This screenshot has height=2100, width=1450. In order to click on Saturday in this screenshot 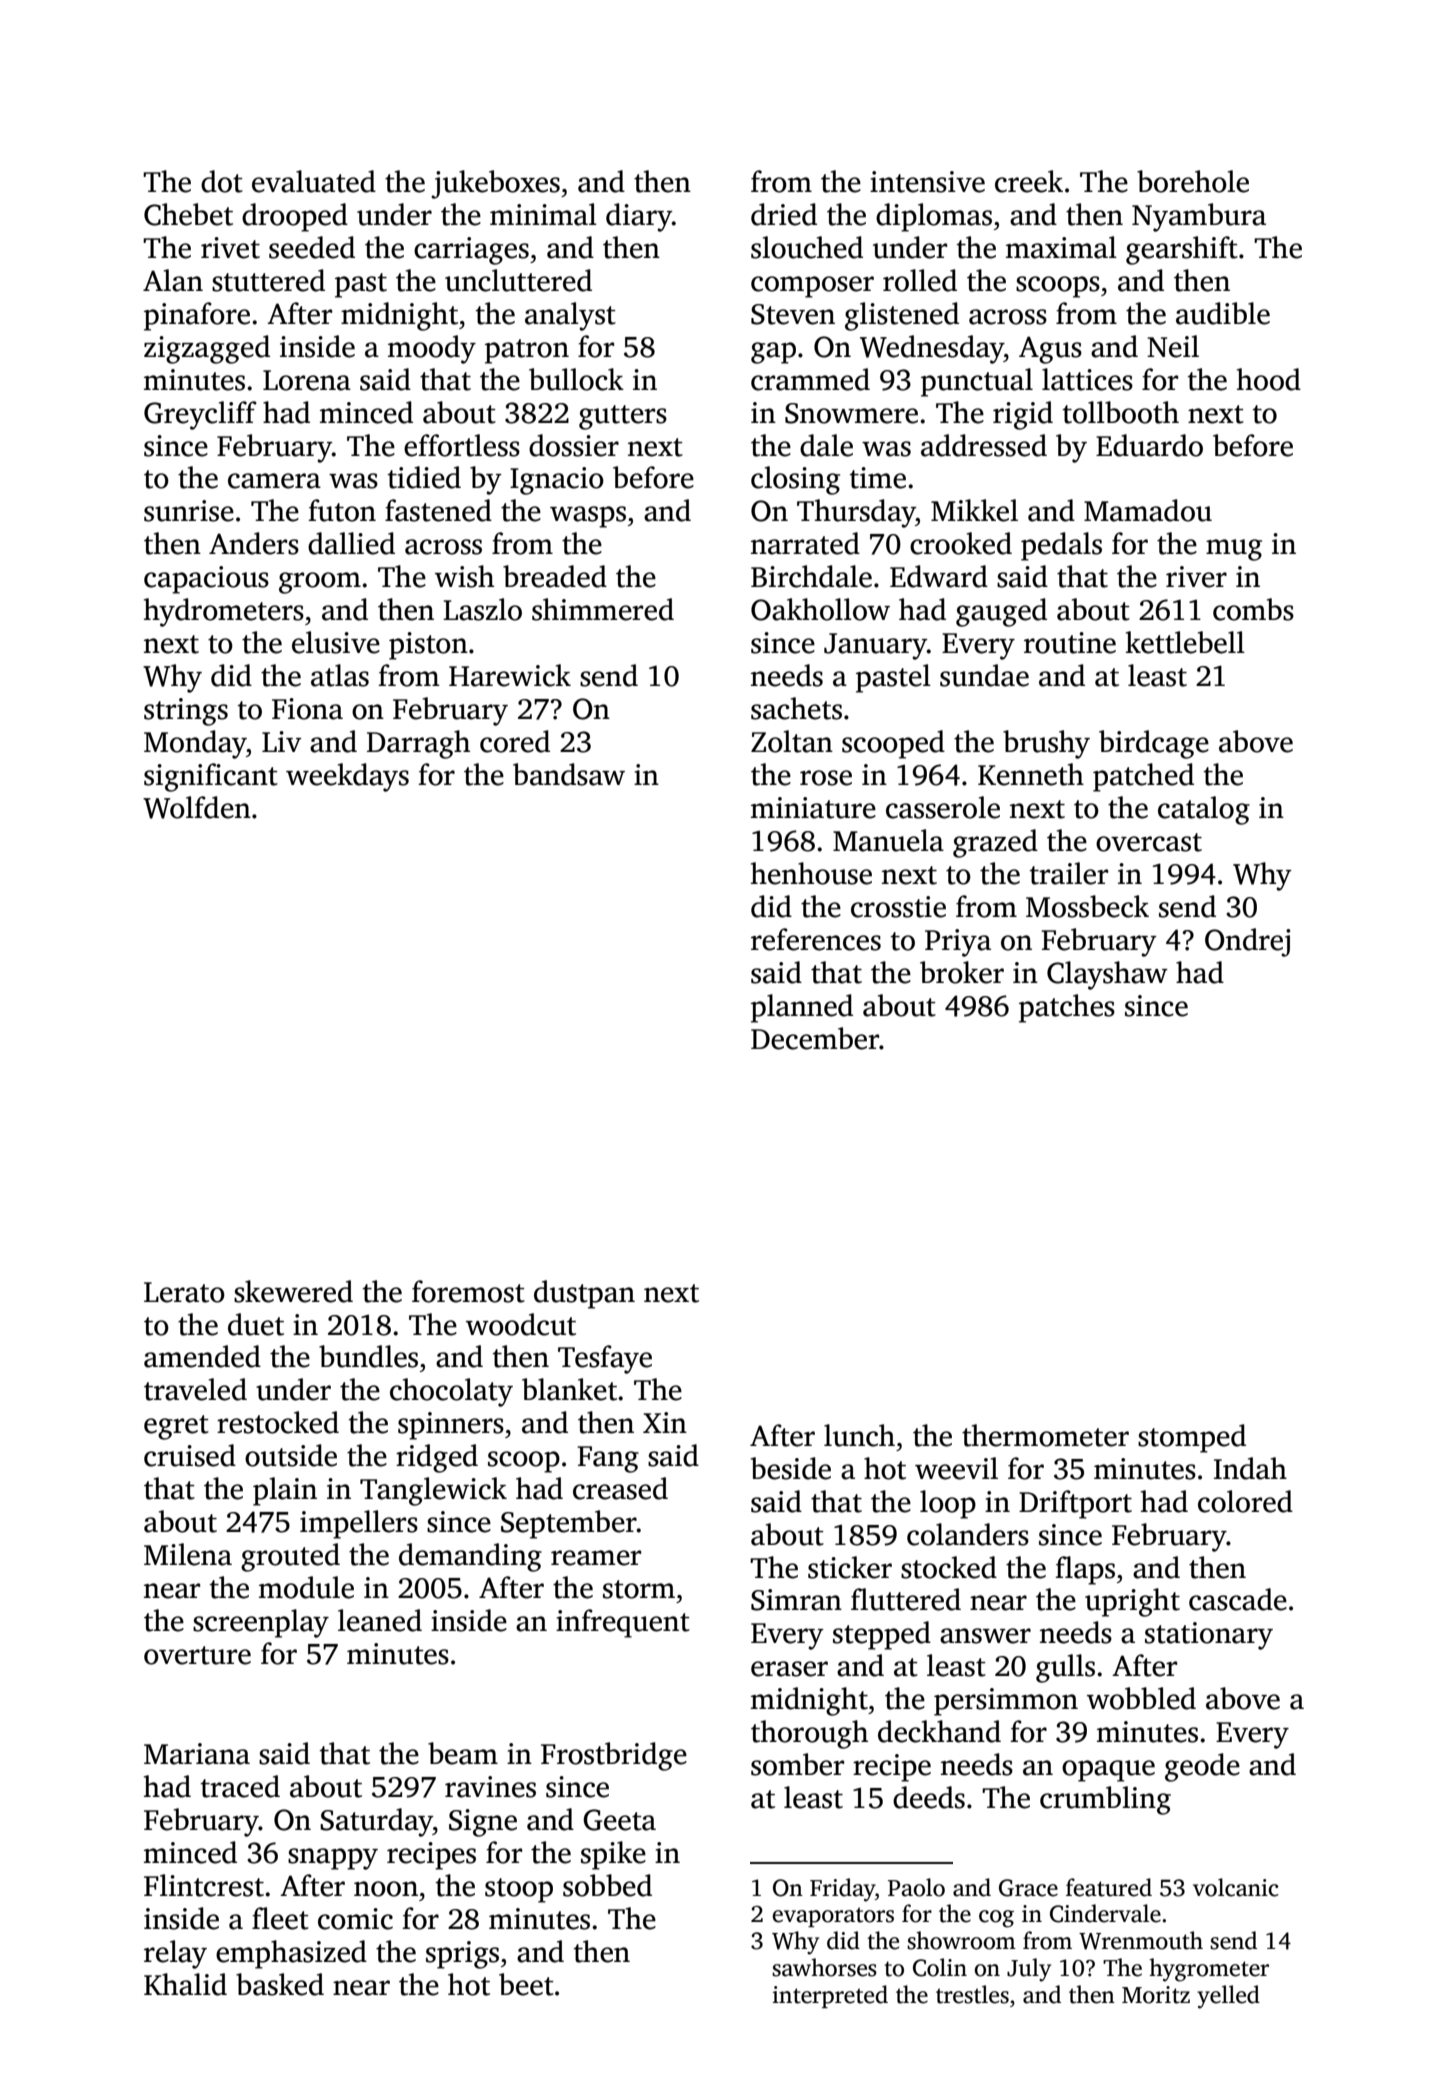, I will do `click(376, 1822)`.
